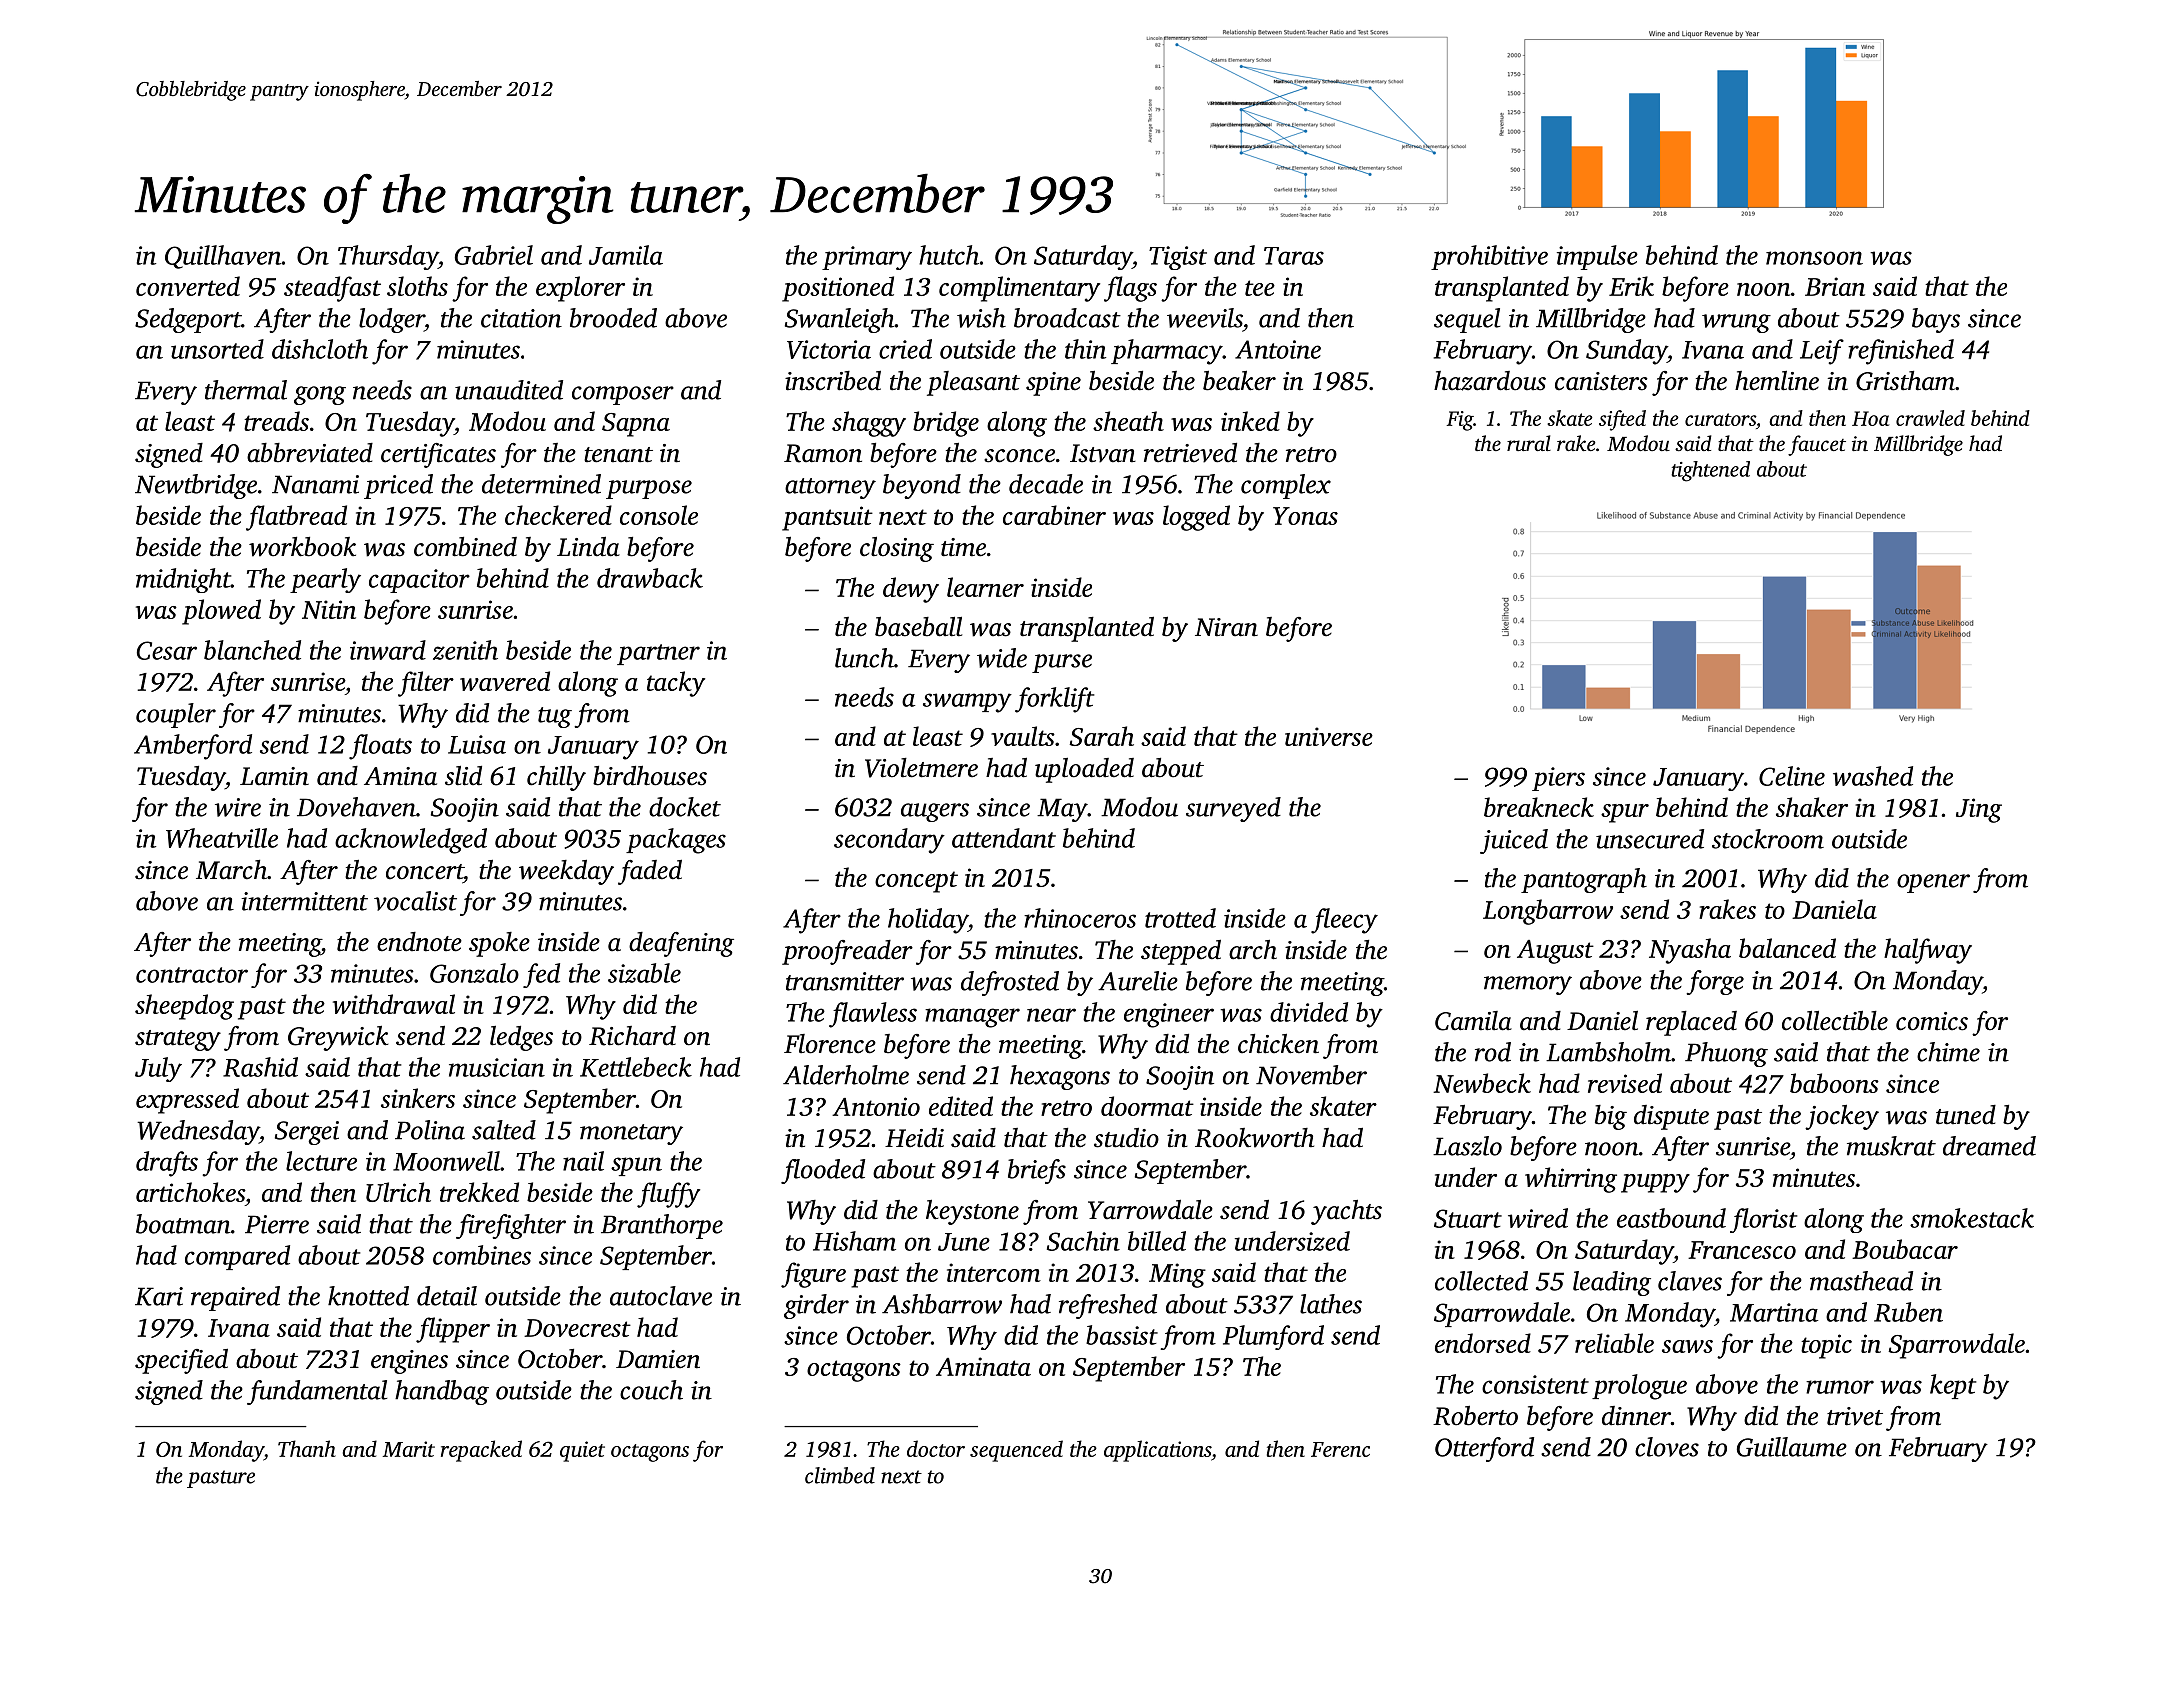 The width and height of the screenshot is (2178, 1683). What do you see at coordinates (1294, 256) in the screenshot?
I see `Taras` at bounding box center [1294, 256].
